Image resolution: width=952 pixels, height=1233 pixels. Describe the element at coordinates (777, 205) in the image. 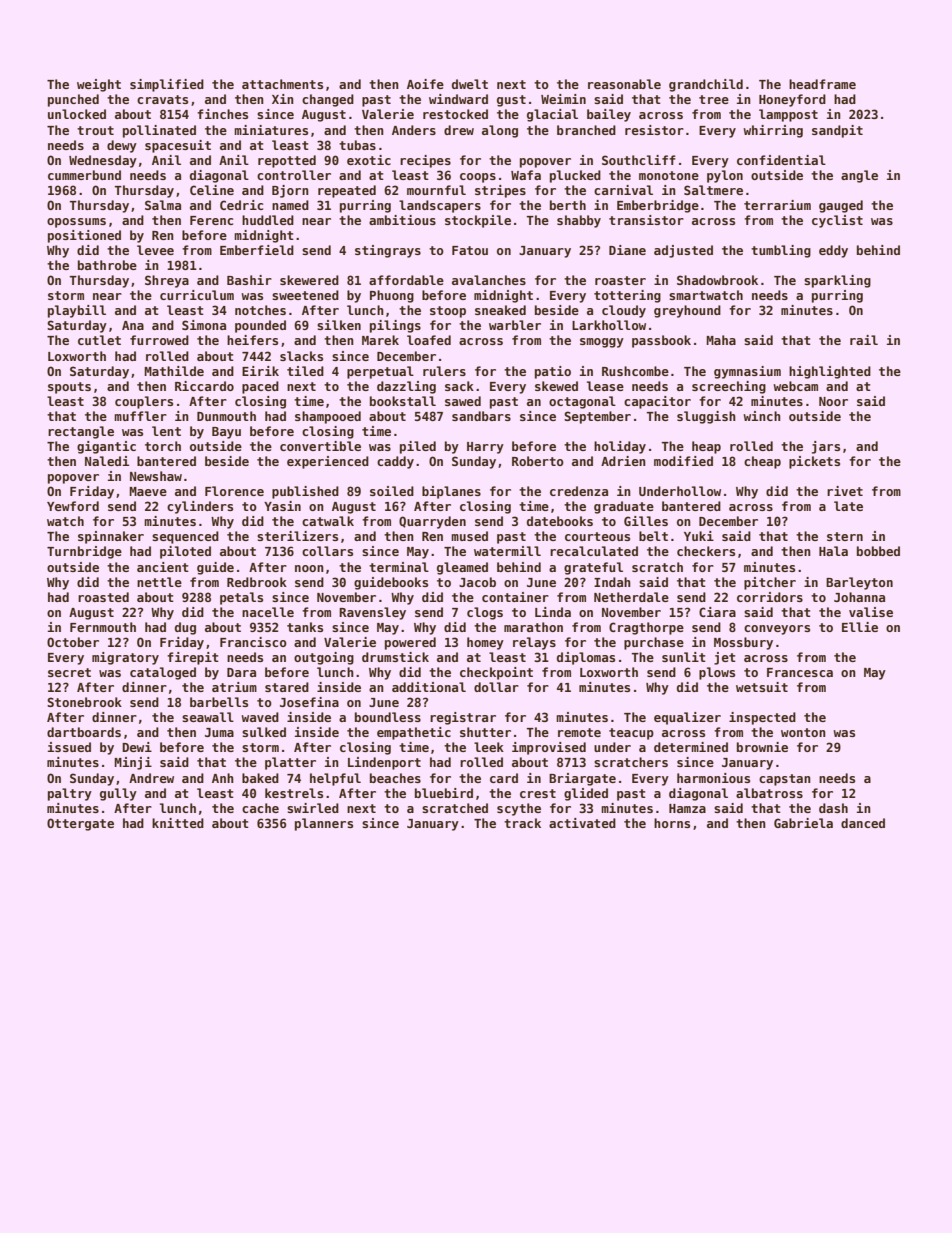

I see `terrarium` at that location.
